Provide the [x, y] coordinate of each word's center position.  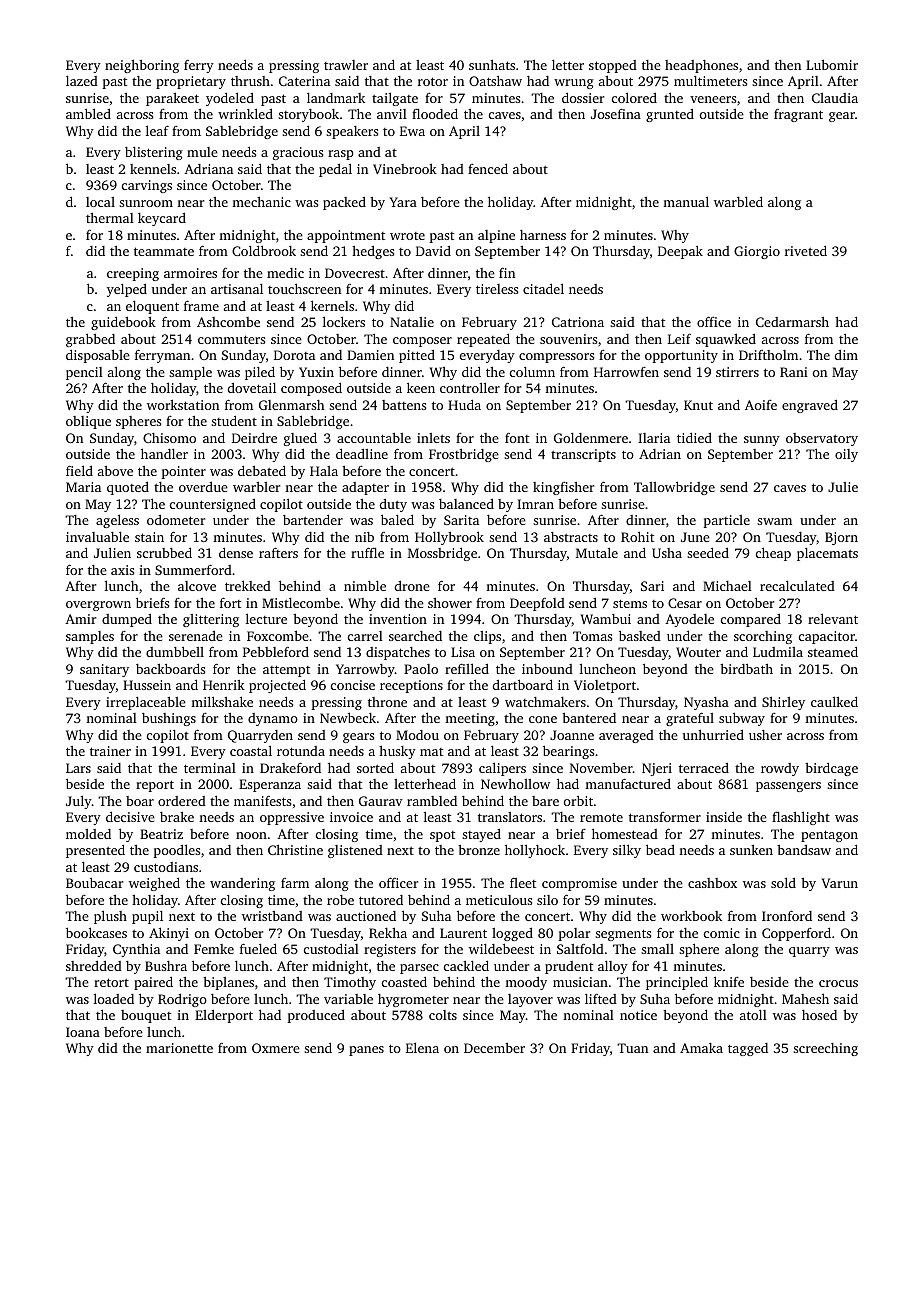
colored [634, 97]
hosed [819, 1015]
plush [110, 917]
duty [393, 505]
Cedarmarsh [792, 322]
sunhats [492, 65]
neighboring [142, 66]
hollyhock [535, 851]
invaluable [97, 537]
